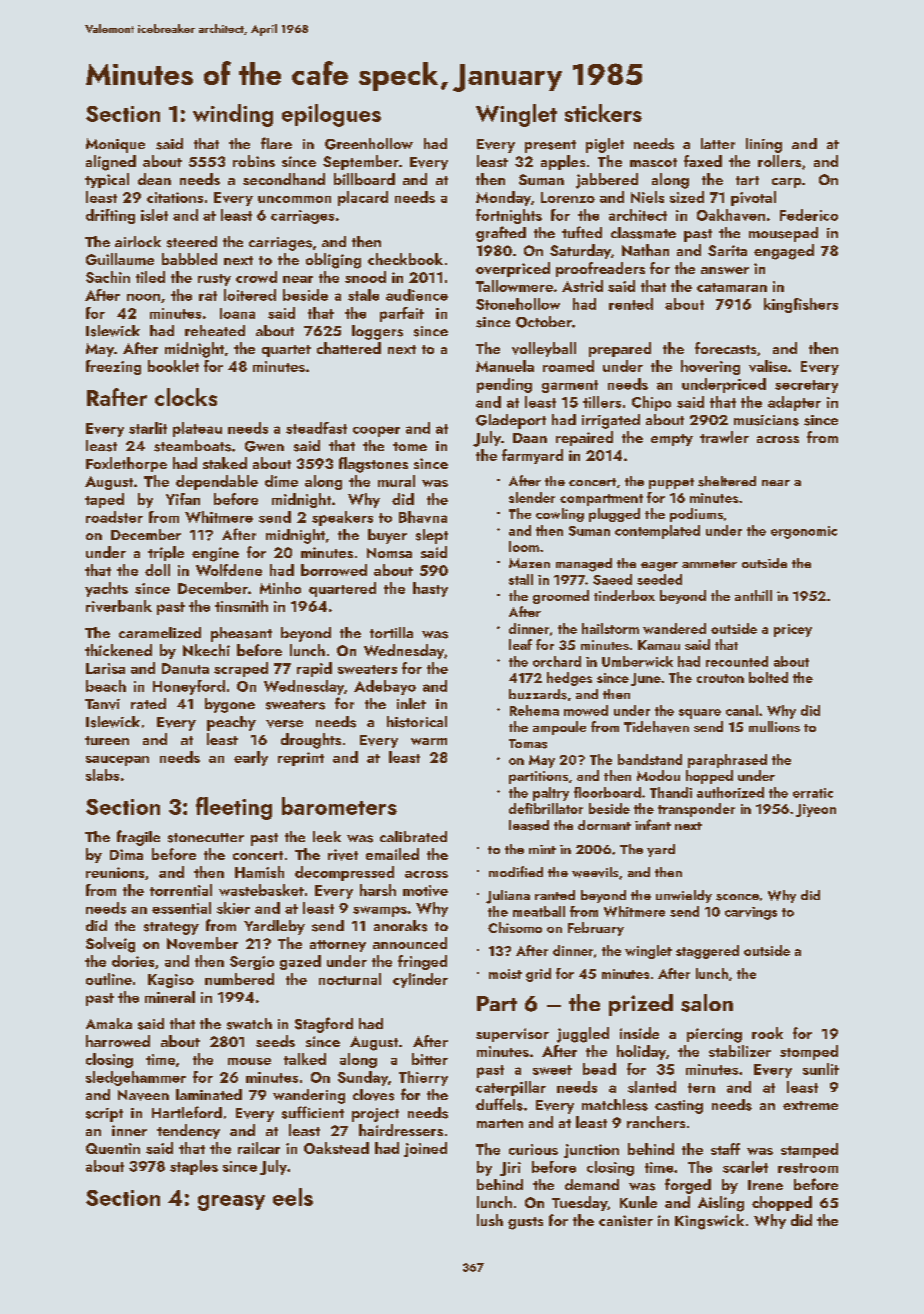  I want to click on Monday, so click(503, 198).
